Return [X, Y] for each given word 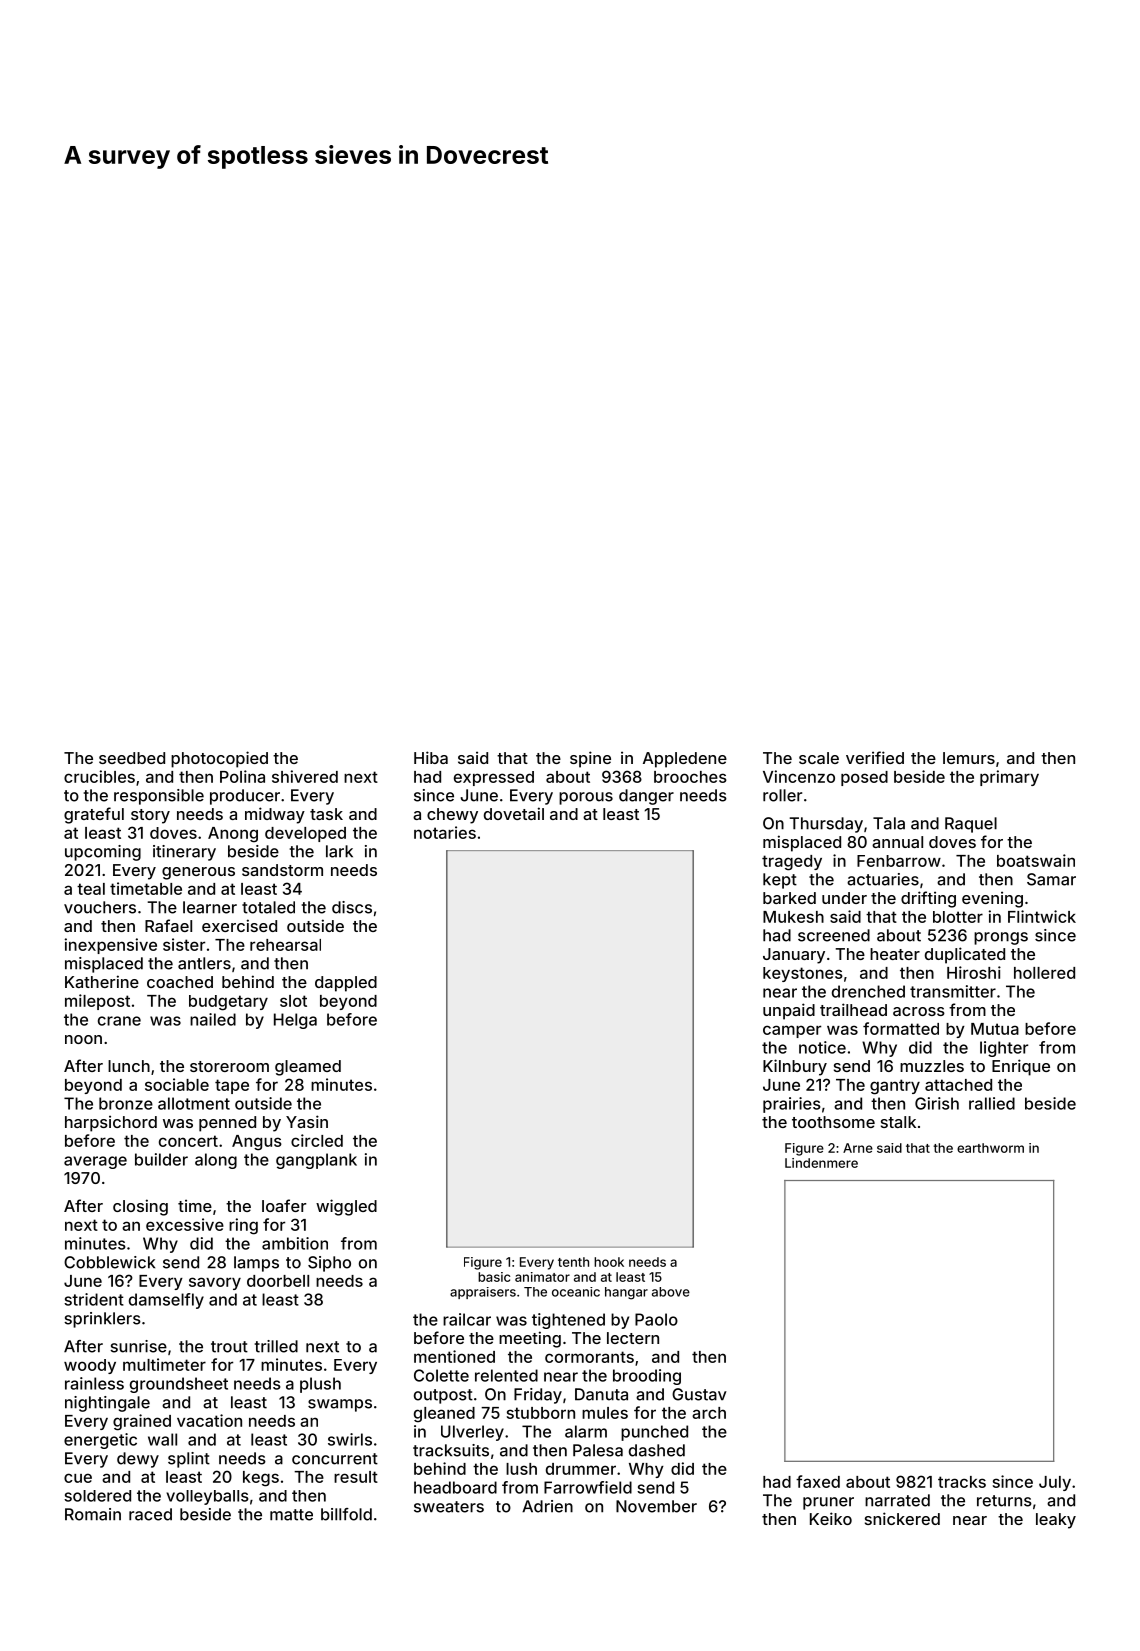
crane [119, 1021]
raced [150, 1514]
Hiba [431, 757]
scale [819, 758]
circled [317, 1140]
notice [822, 1047]
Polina [242, 776]
